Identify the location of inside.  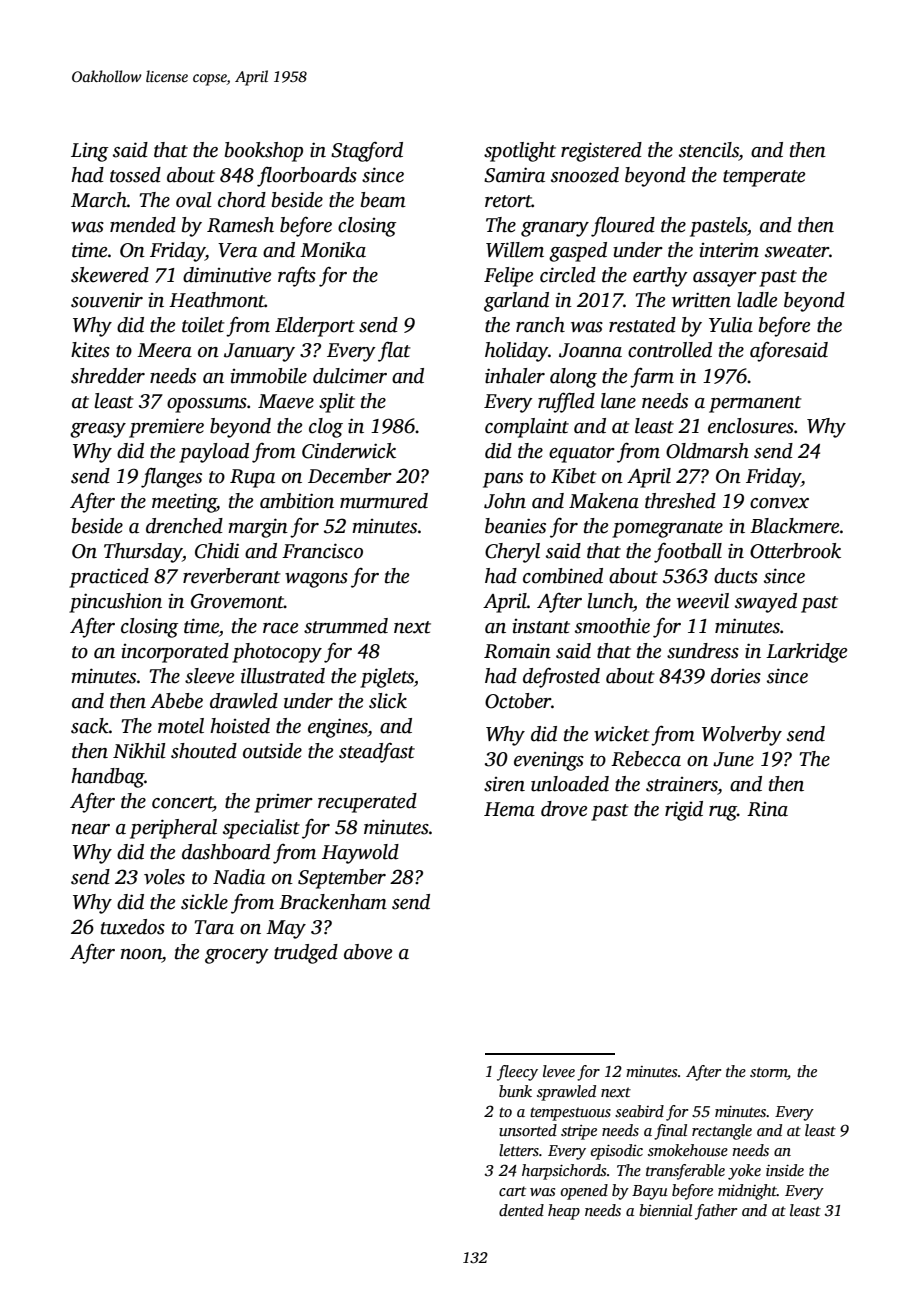
(785, 1170).
